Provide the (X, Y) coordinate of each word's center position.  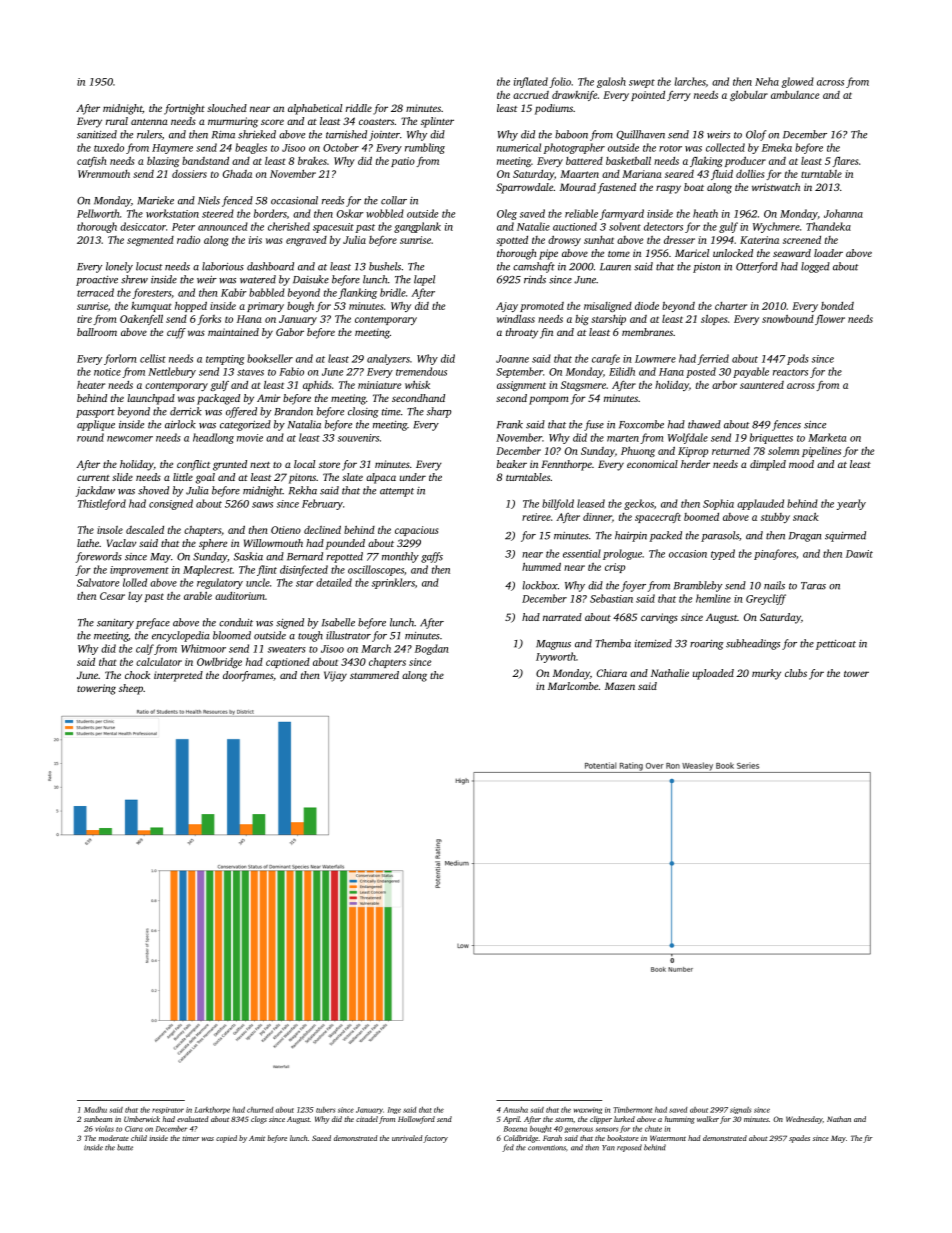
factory (435, 1139)
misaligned (608, 307)
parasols (720, 536)
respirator (168, 1110)
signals (740, 1110)
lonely (119, 267)
